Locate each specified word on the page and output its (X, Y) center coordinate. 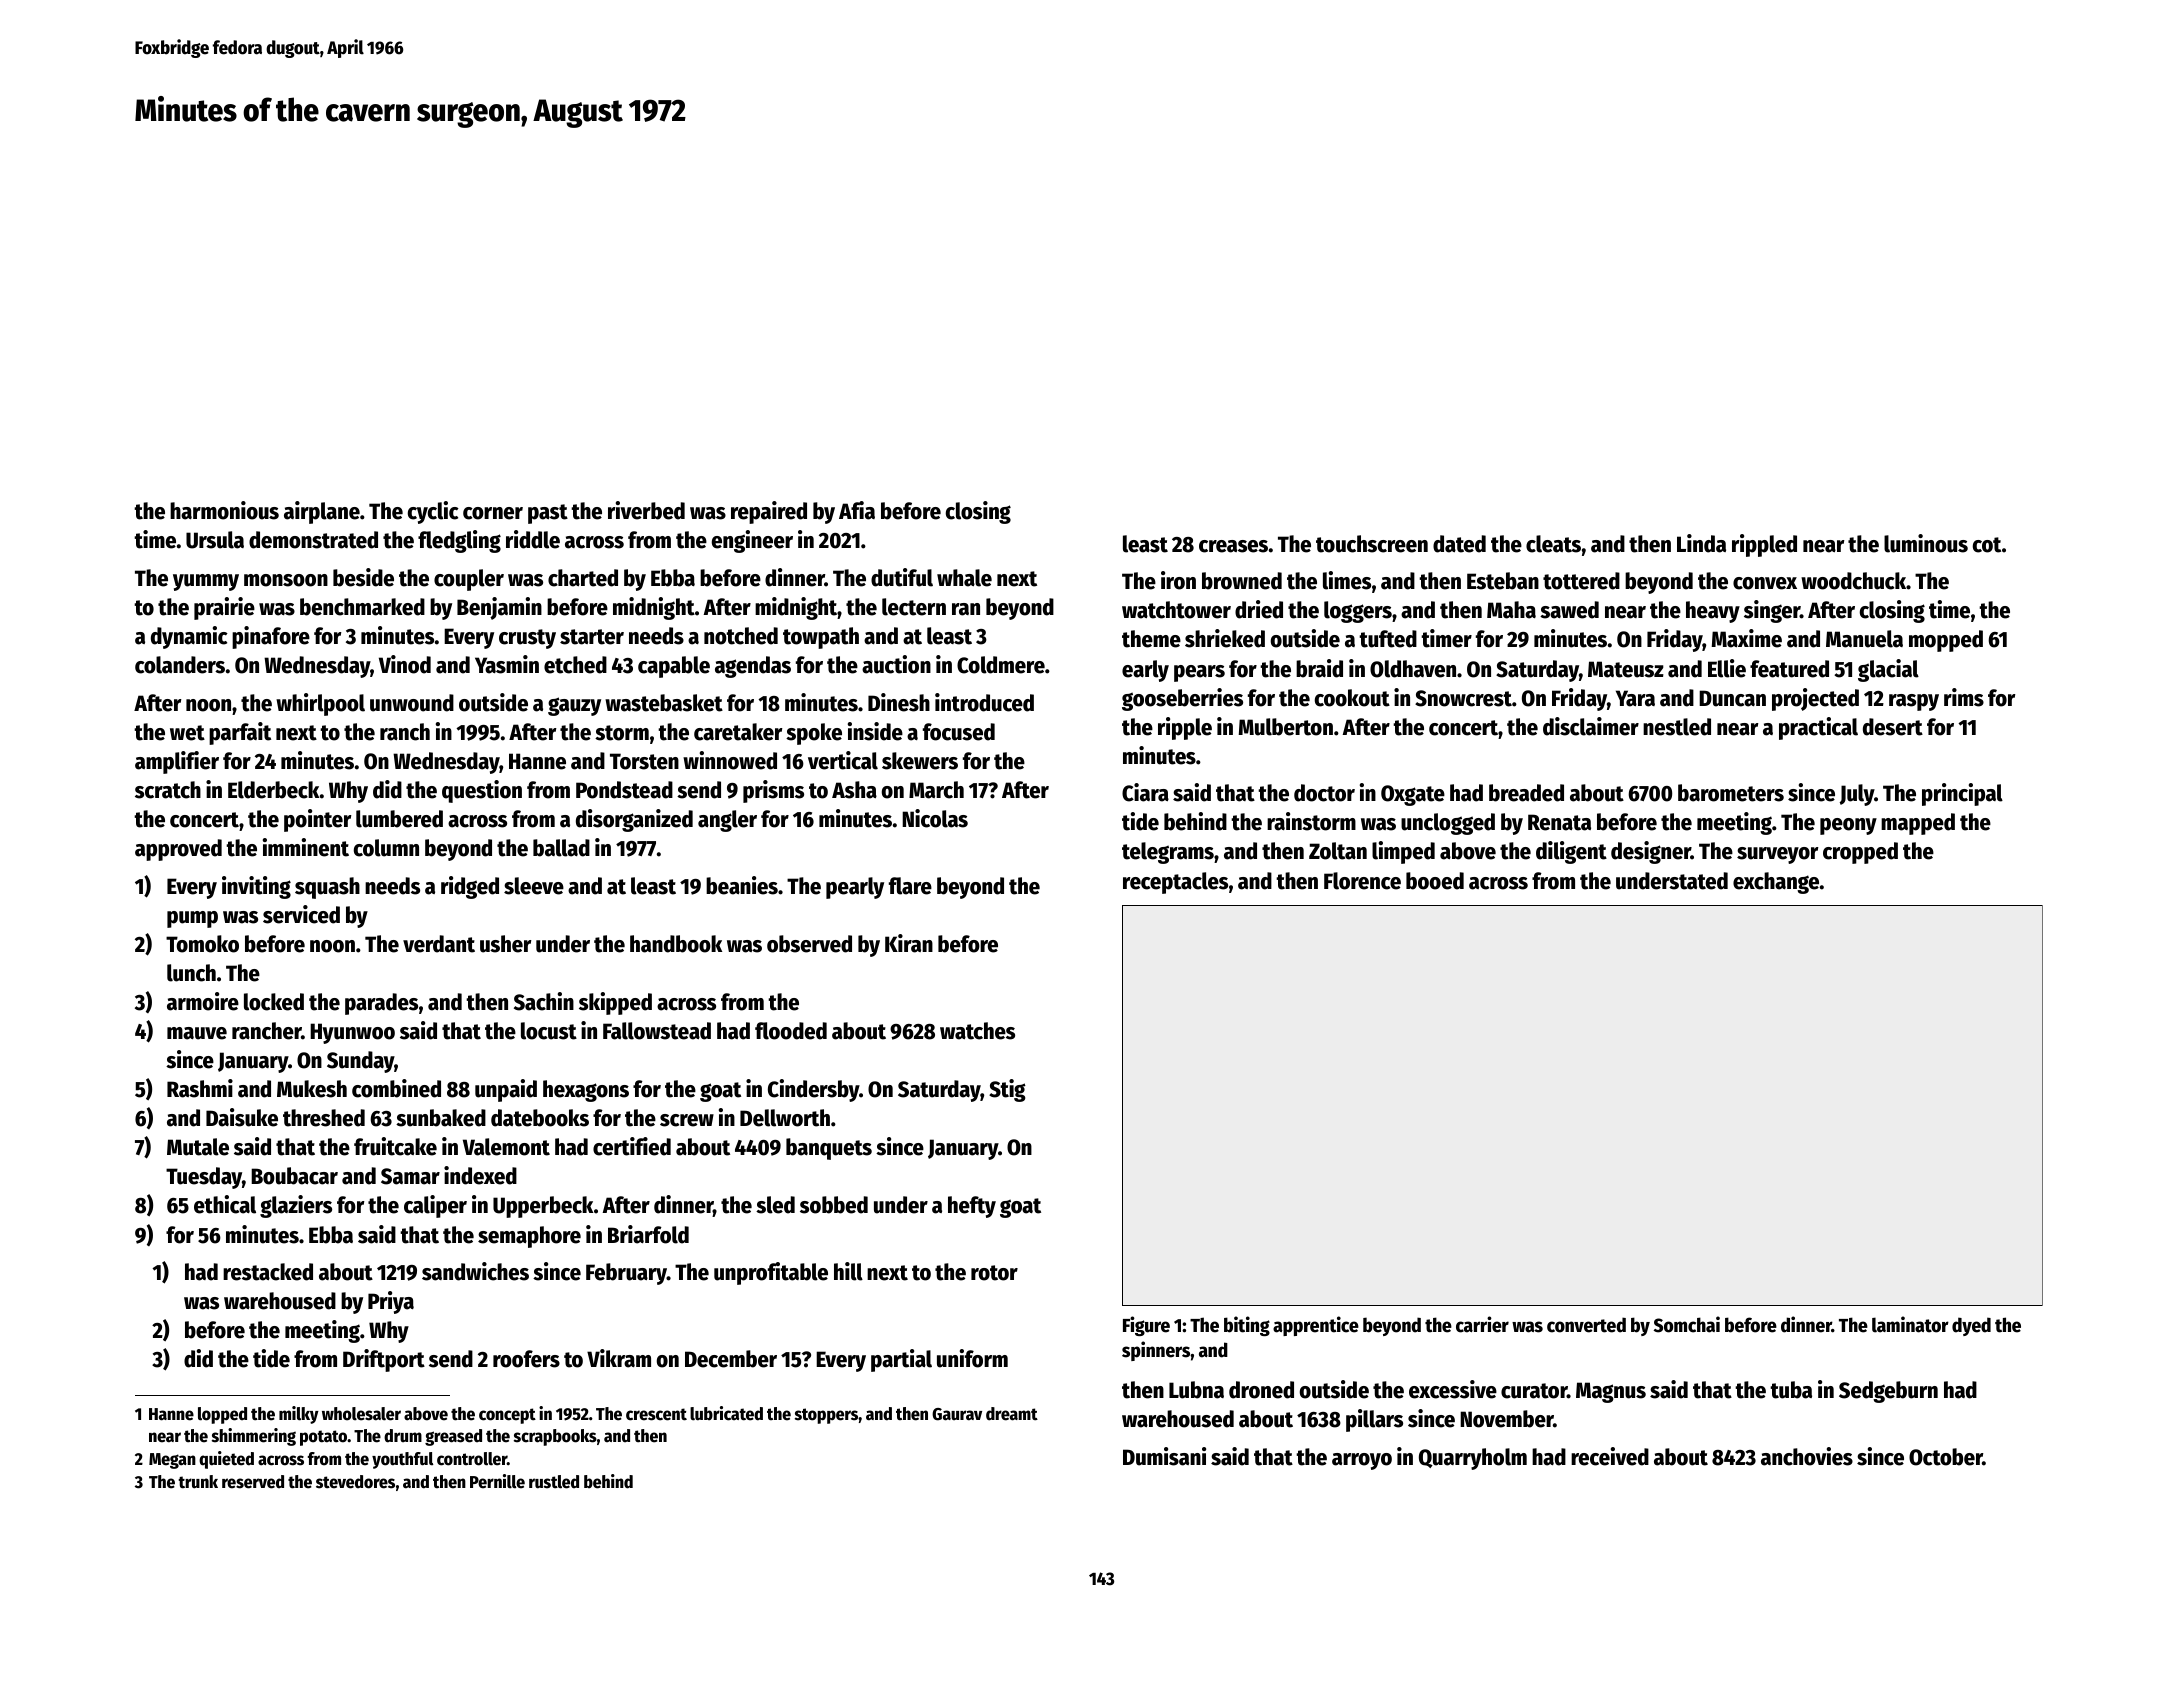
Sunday (360, 1062)
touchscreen (1372, 544)
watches (977, 1031)
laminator (1910, 1324)
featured (1789, 669)
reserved (253, 1482)
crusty (527, 639)
